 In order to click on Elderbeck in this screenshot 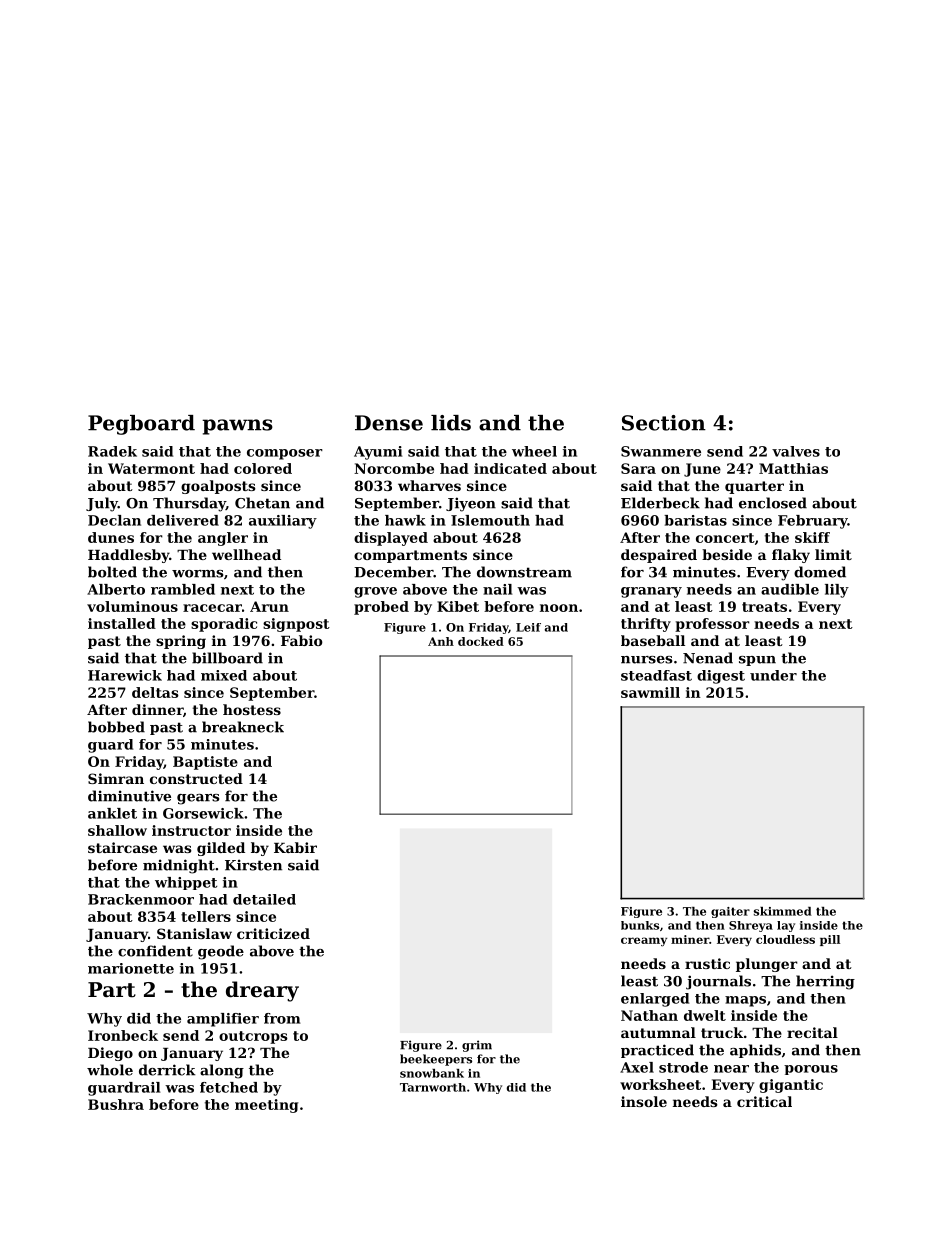, I will do `click(660, 503)`.
